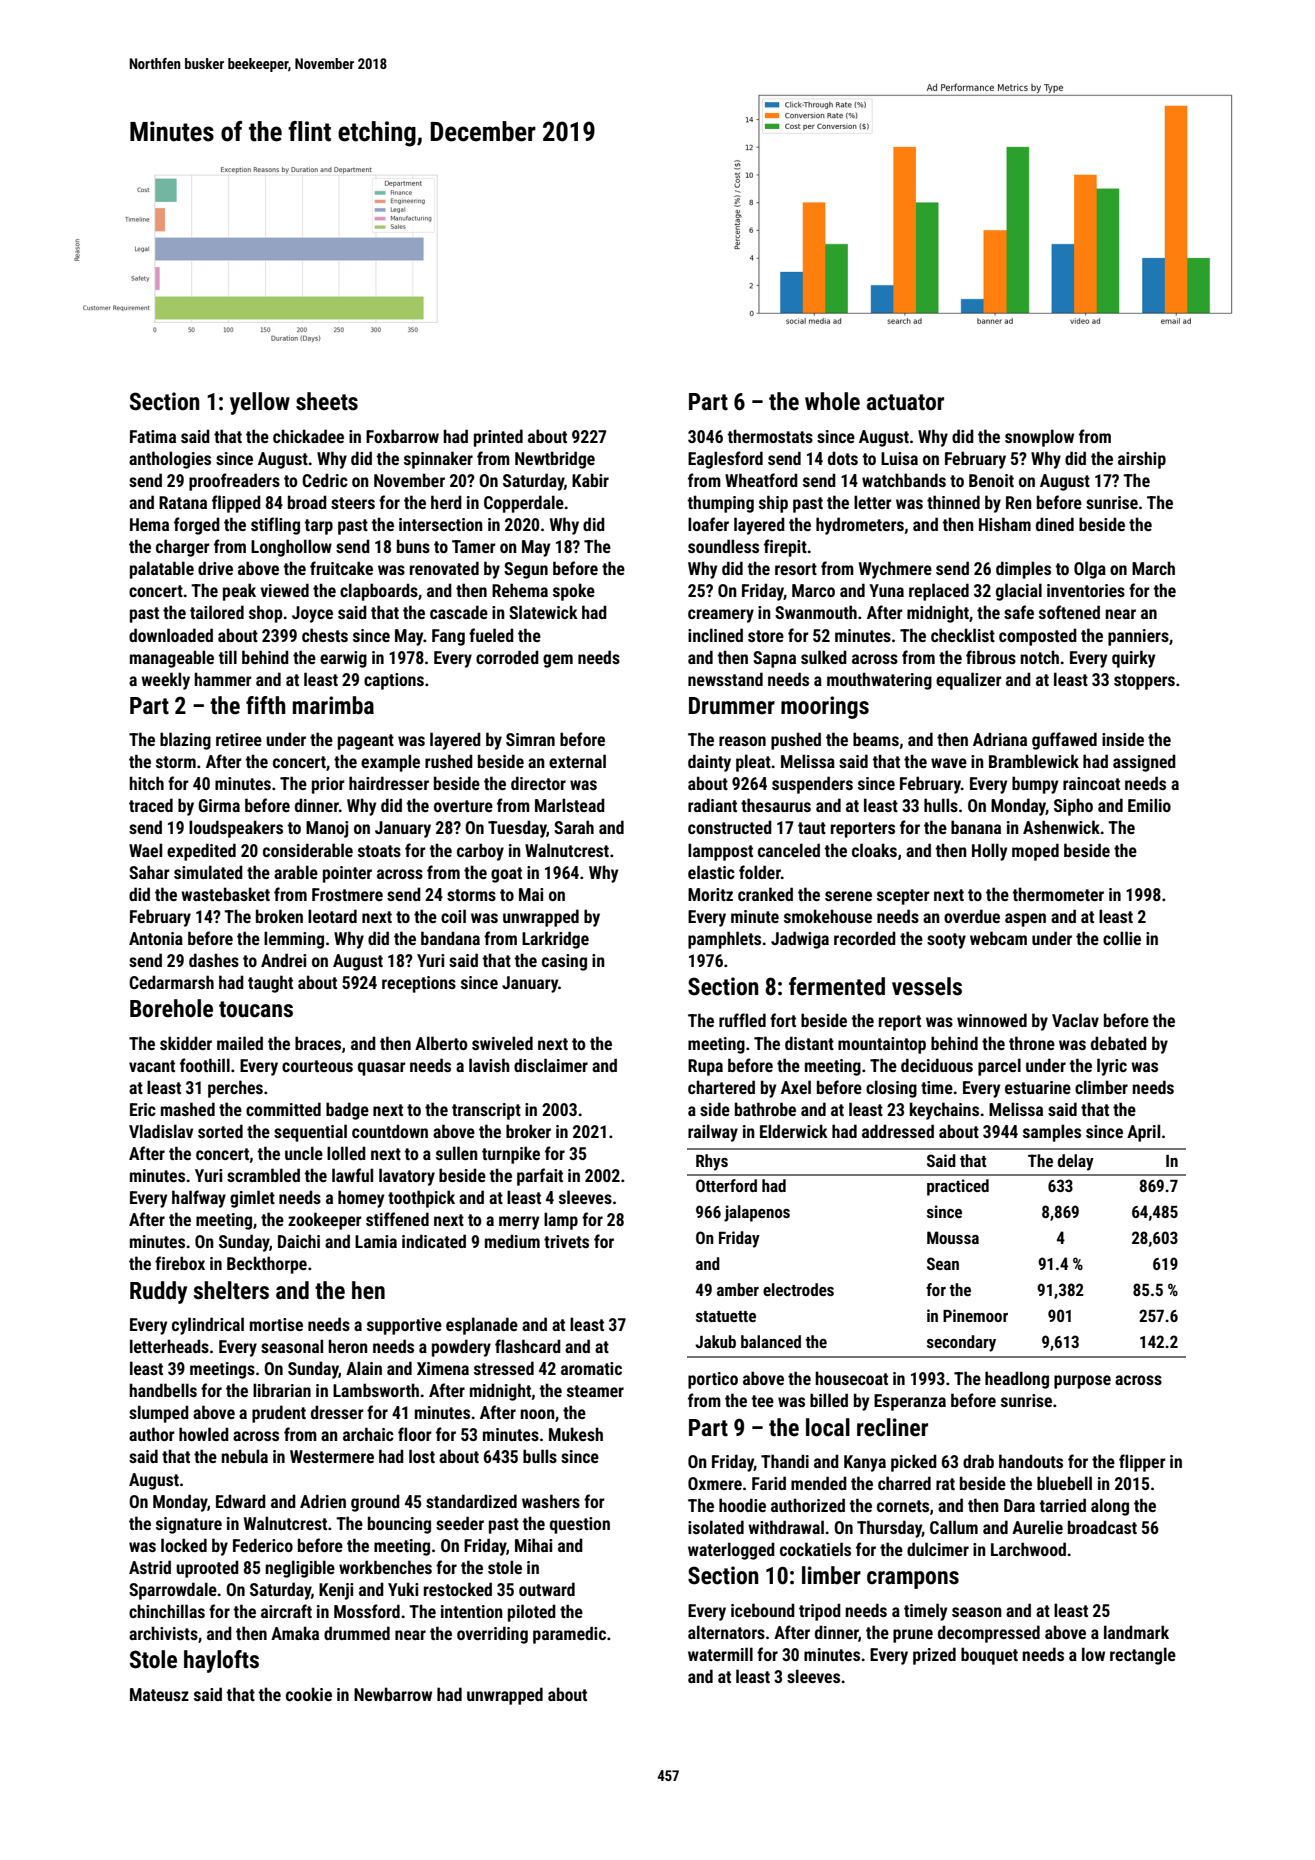 The height and width of the screenshot is (1860, 1315). I want to click on whole, so click(832, 401).
